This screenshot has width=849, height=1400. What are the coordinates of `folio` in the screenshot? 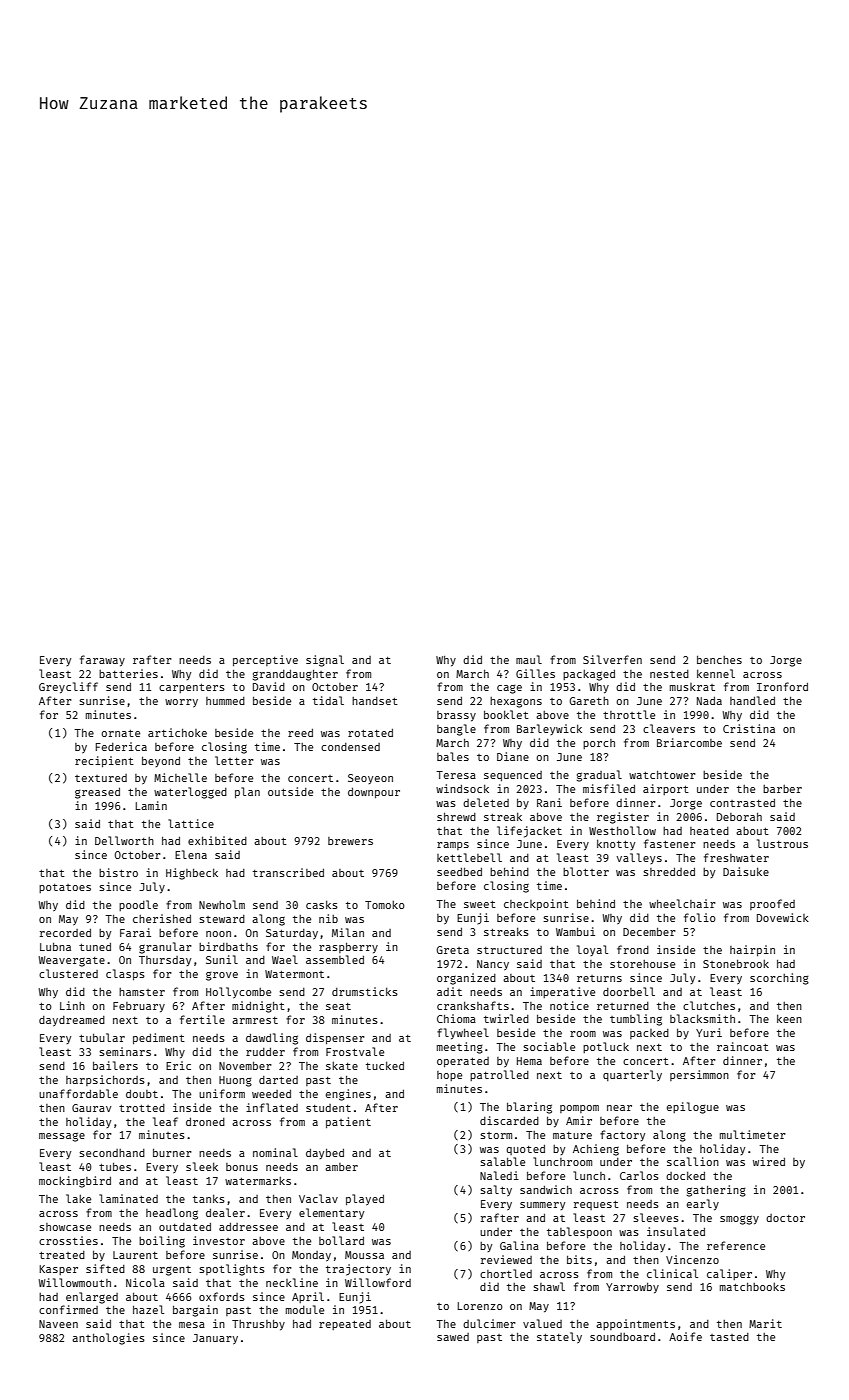 It's located at (699, 917).
